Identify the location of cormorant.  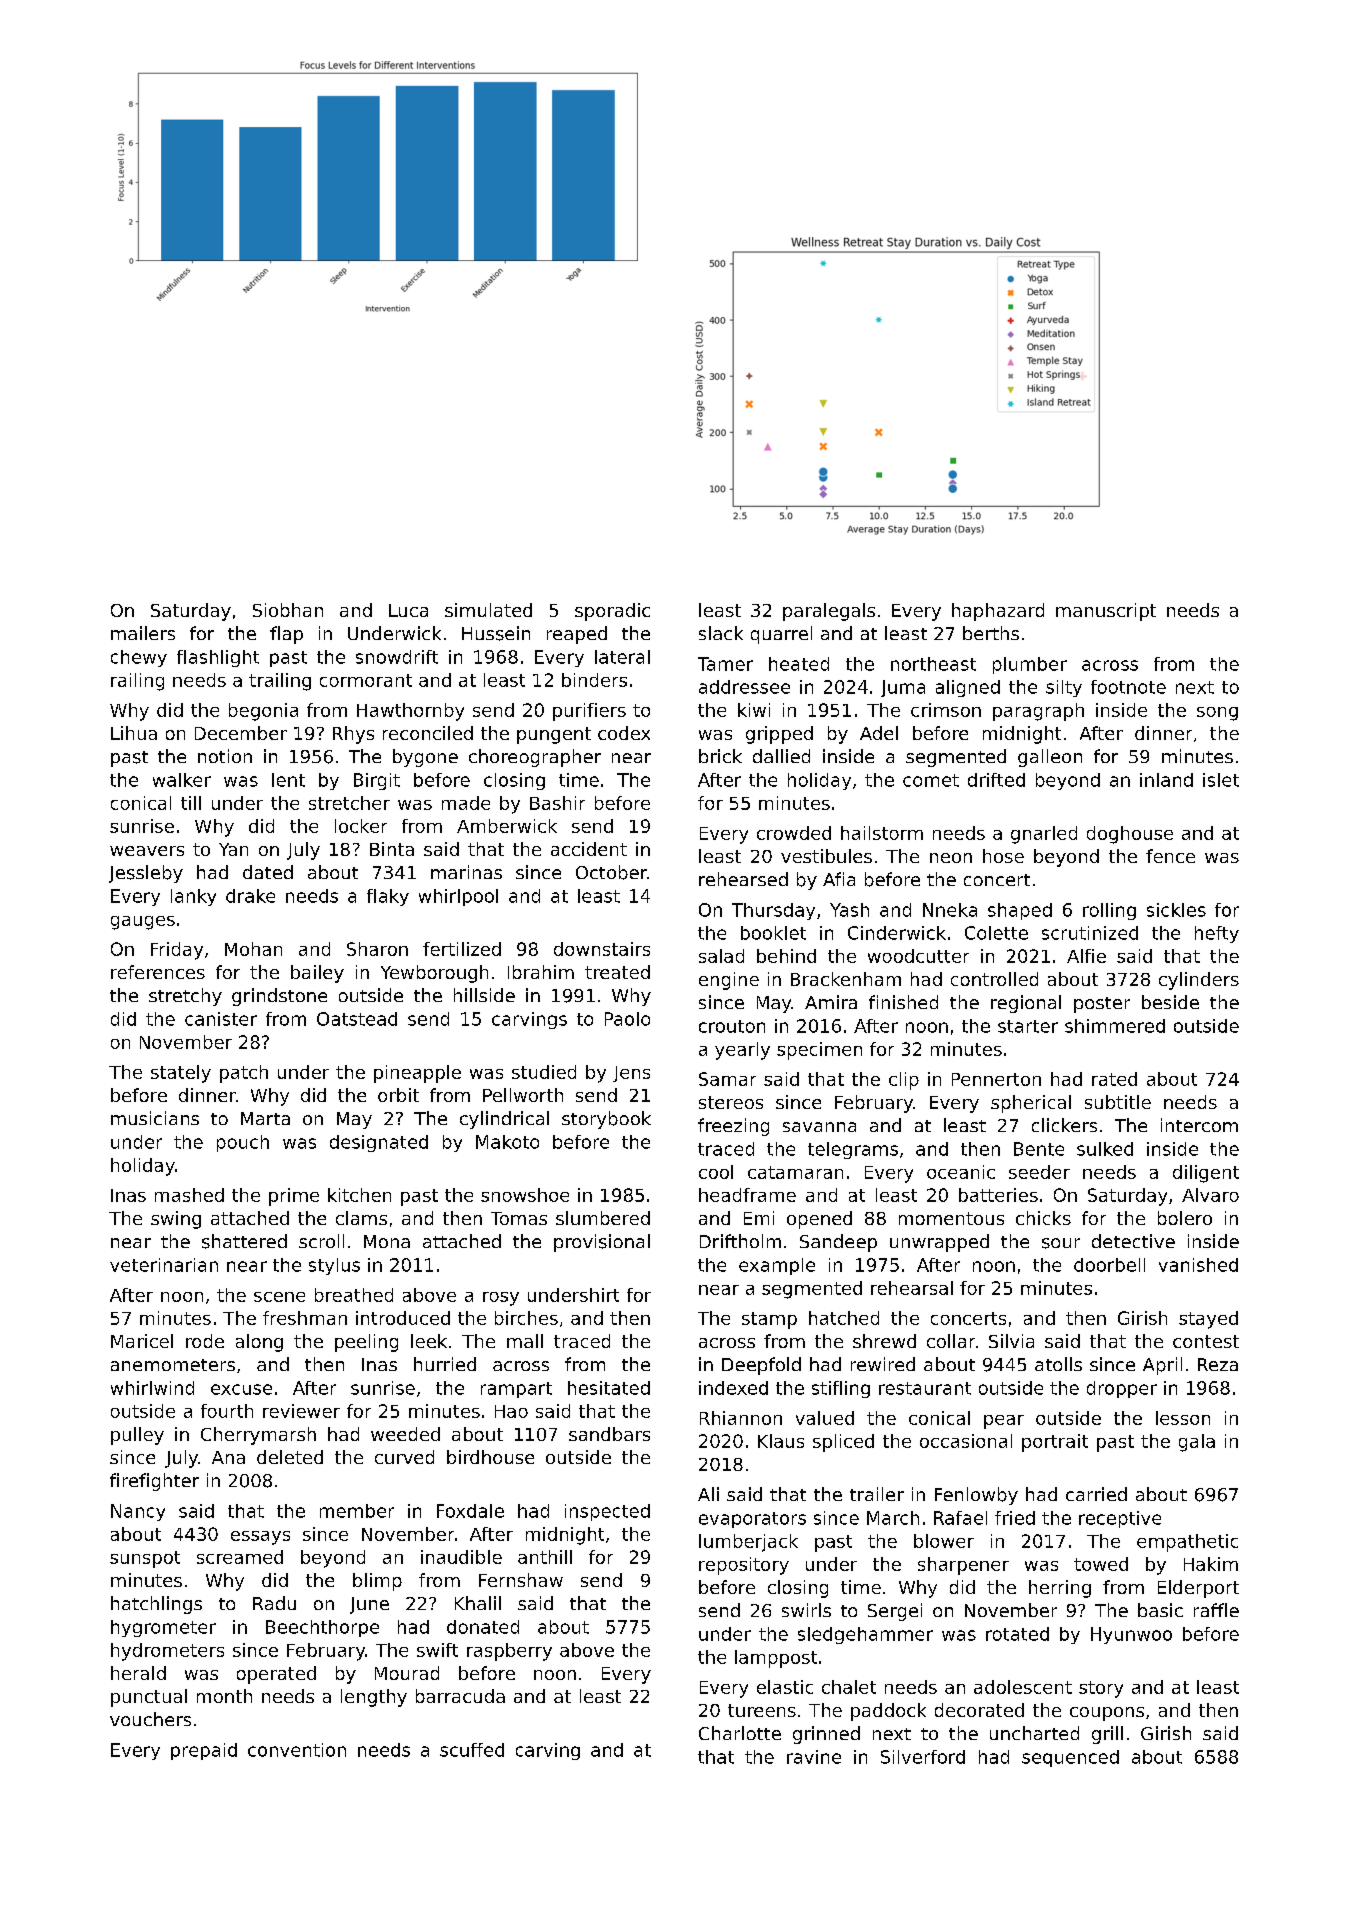
(366, 680).
